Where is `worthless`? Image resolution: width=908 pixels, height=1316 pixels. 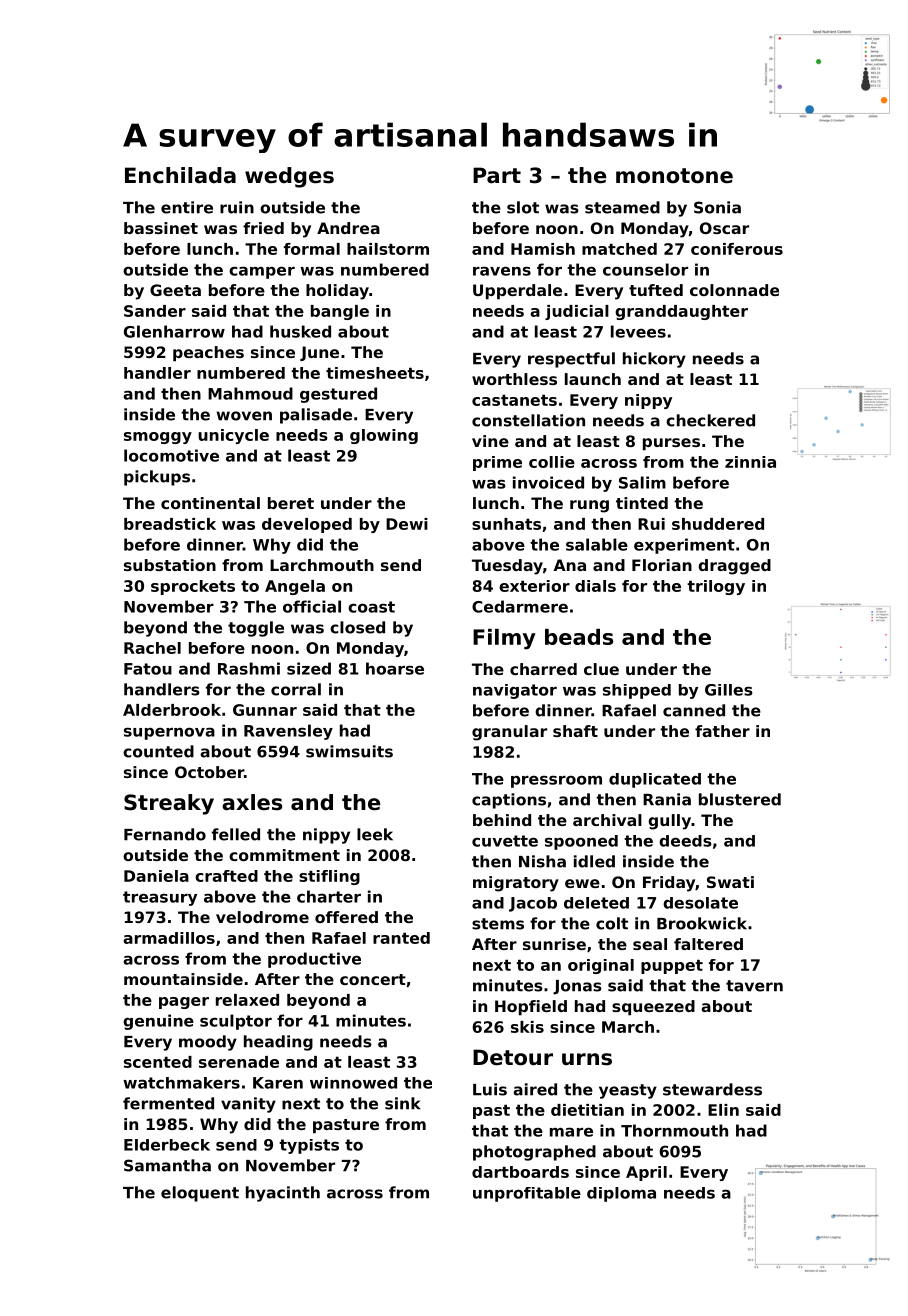 worthless is located at coordinates (514, 379).
